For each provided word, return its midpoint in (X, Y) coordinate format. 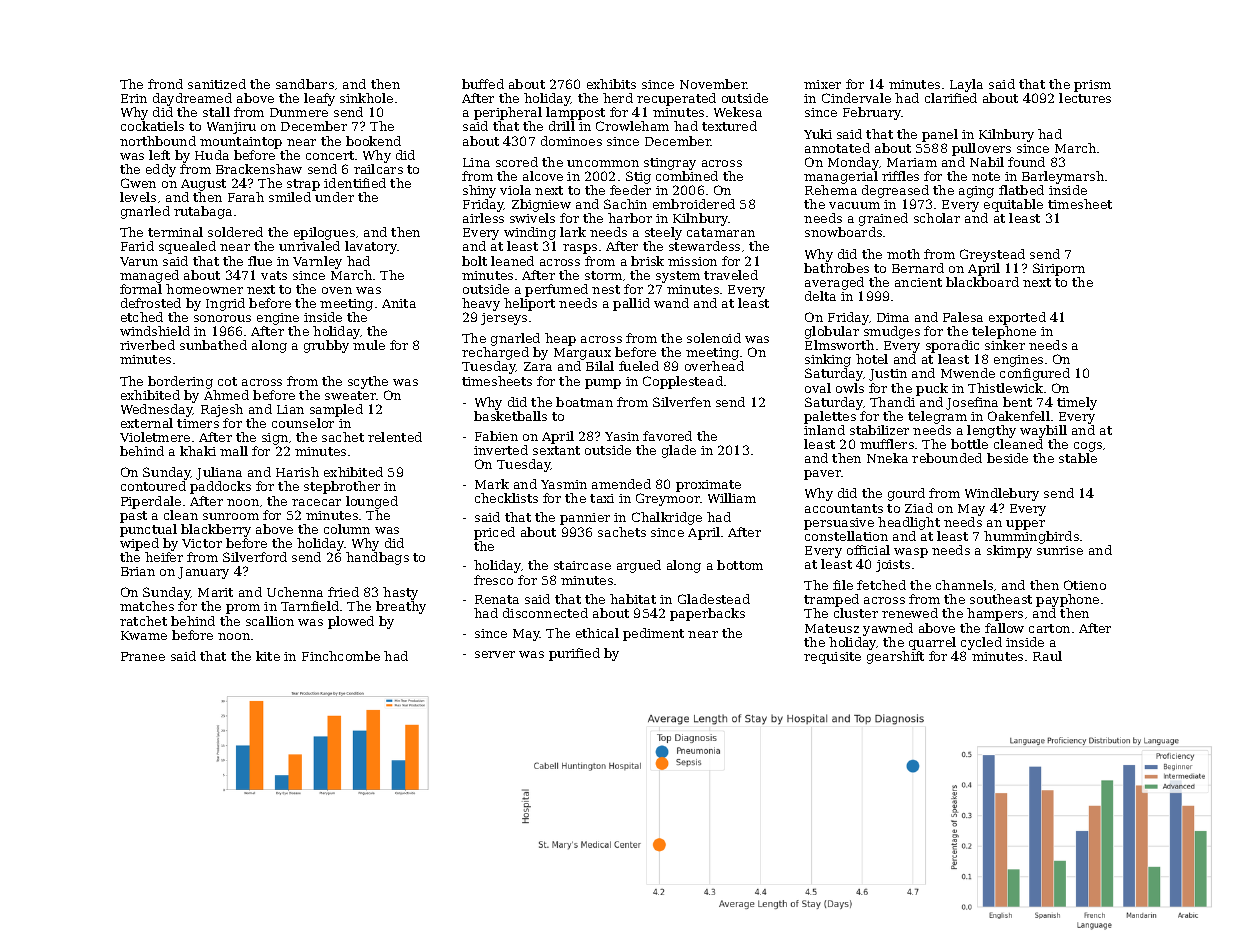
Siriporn (1059, 269)
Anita (399, 303)
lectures (1085, 98)
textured (729, 126)
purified (574, 654)
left (159, 155)
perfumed (556, 290)
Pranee (143, 656)
